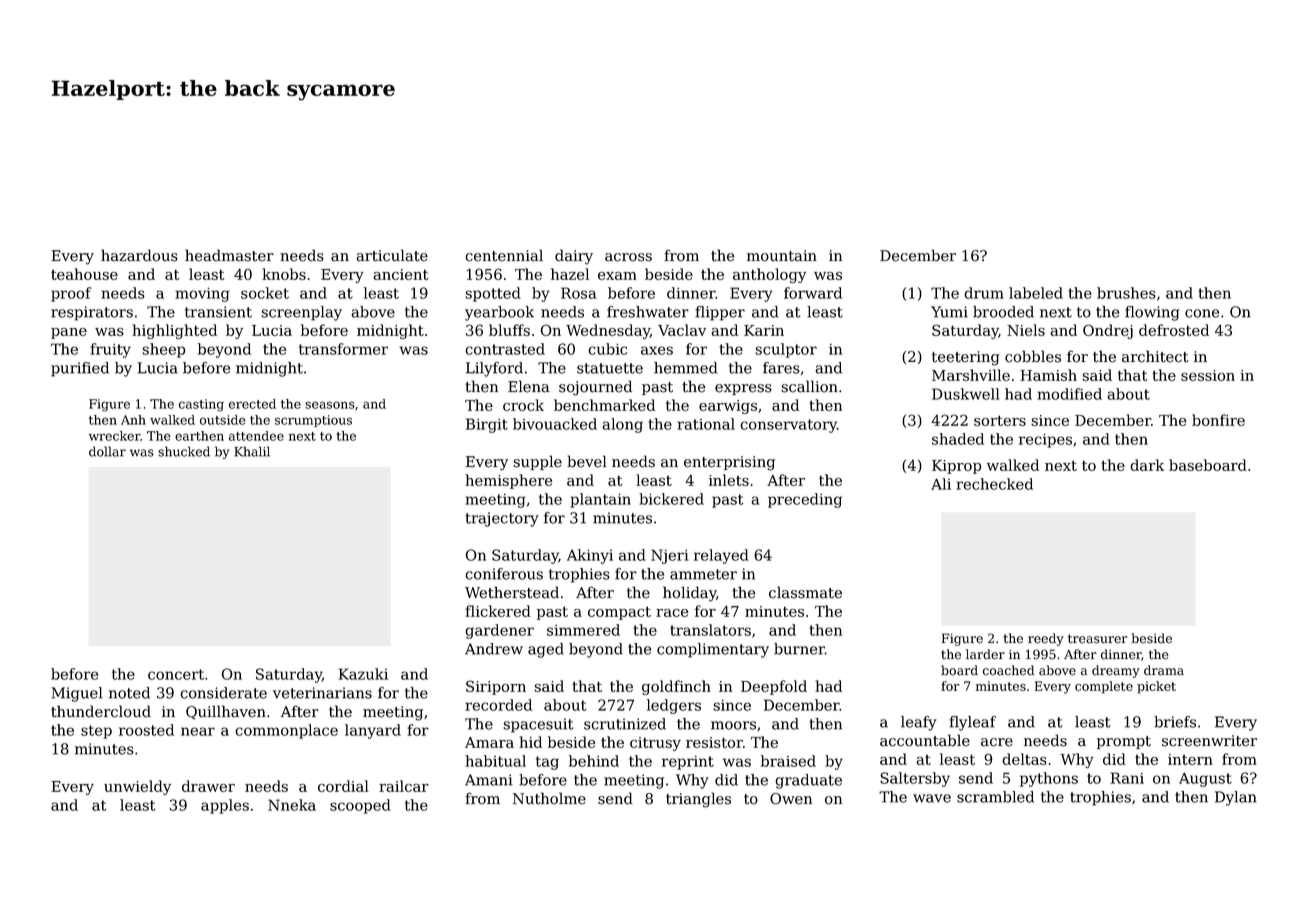 Image resolution: width=1308 pixels, height=924 pixels. What do you see at coordinates (721, 556) in the page?
I see `relayed` at bounding box center [721, 556].
